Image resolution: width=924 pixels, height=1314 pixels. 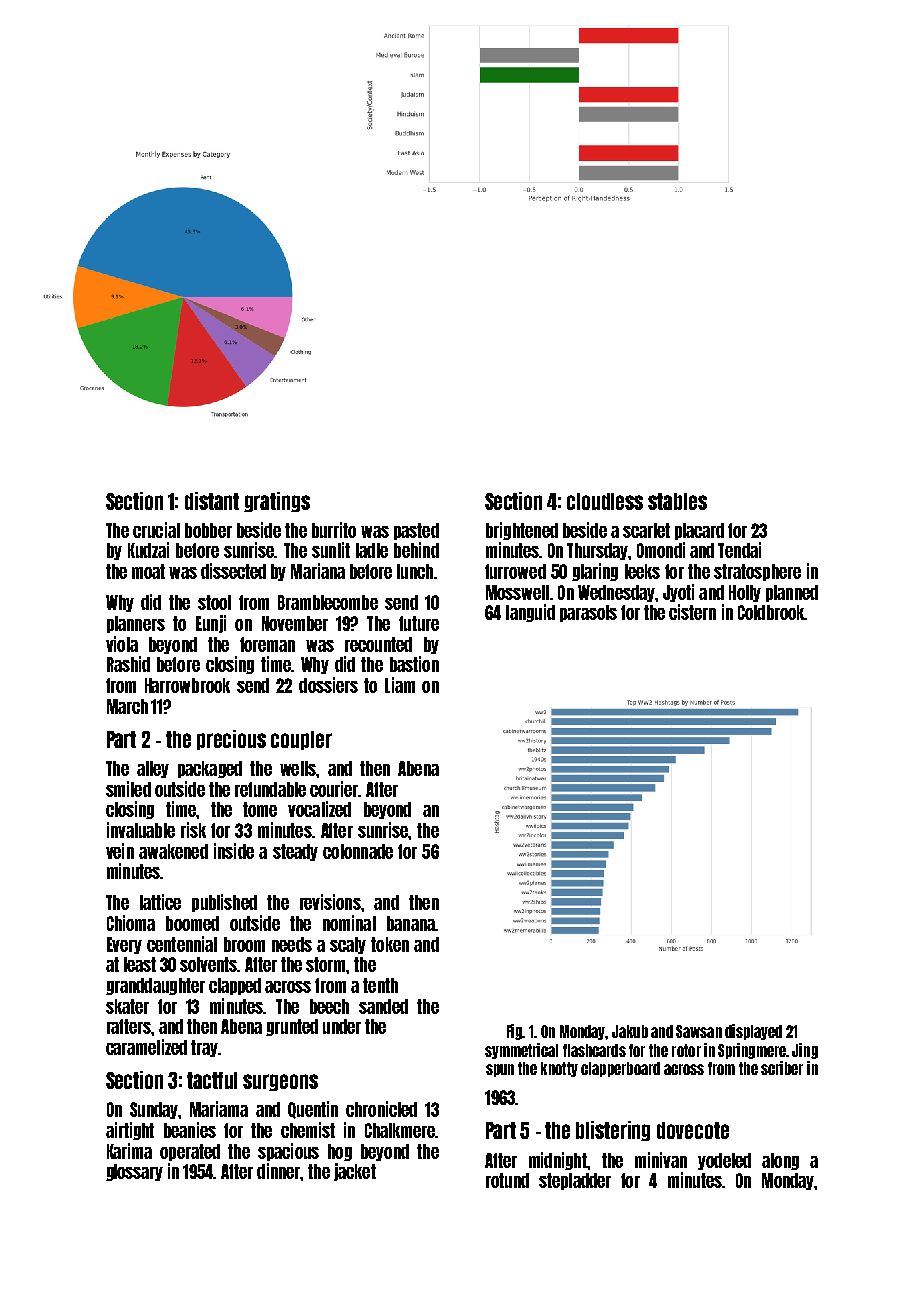 What do you see at coordinates (153, 769) in the page?
I see `alley` at bounding box center [153, 769].
